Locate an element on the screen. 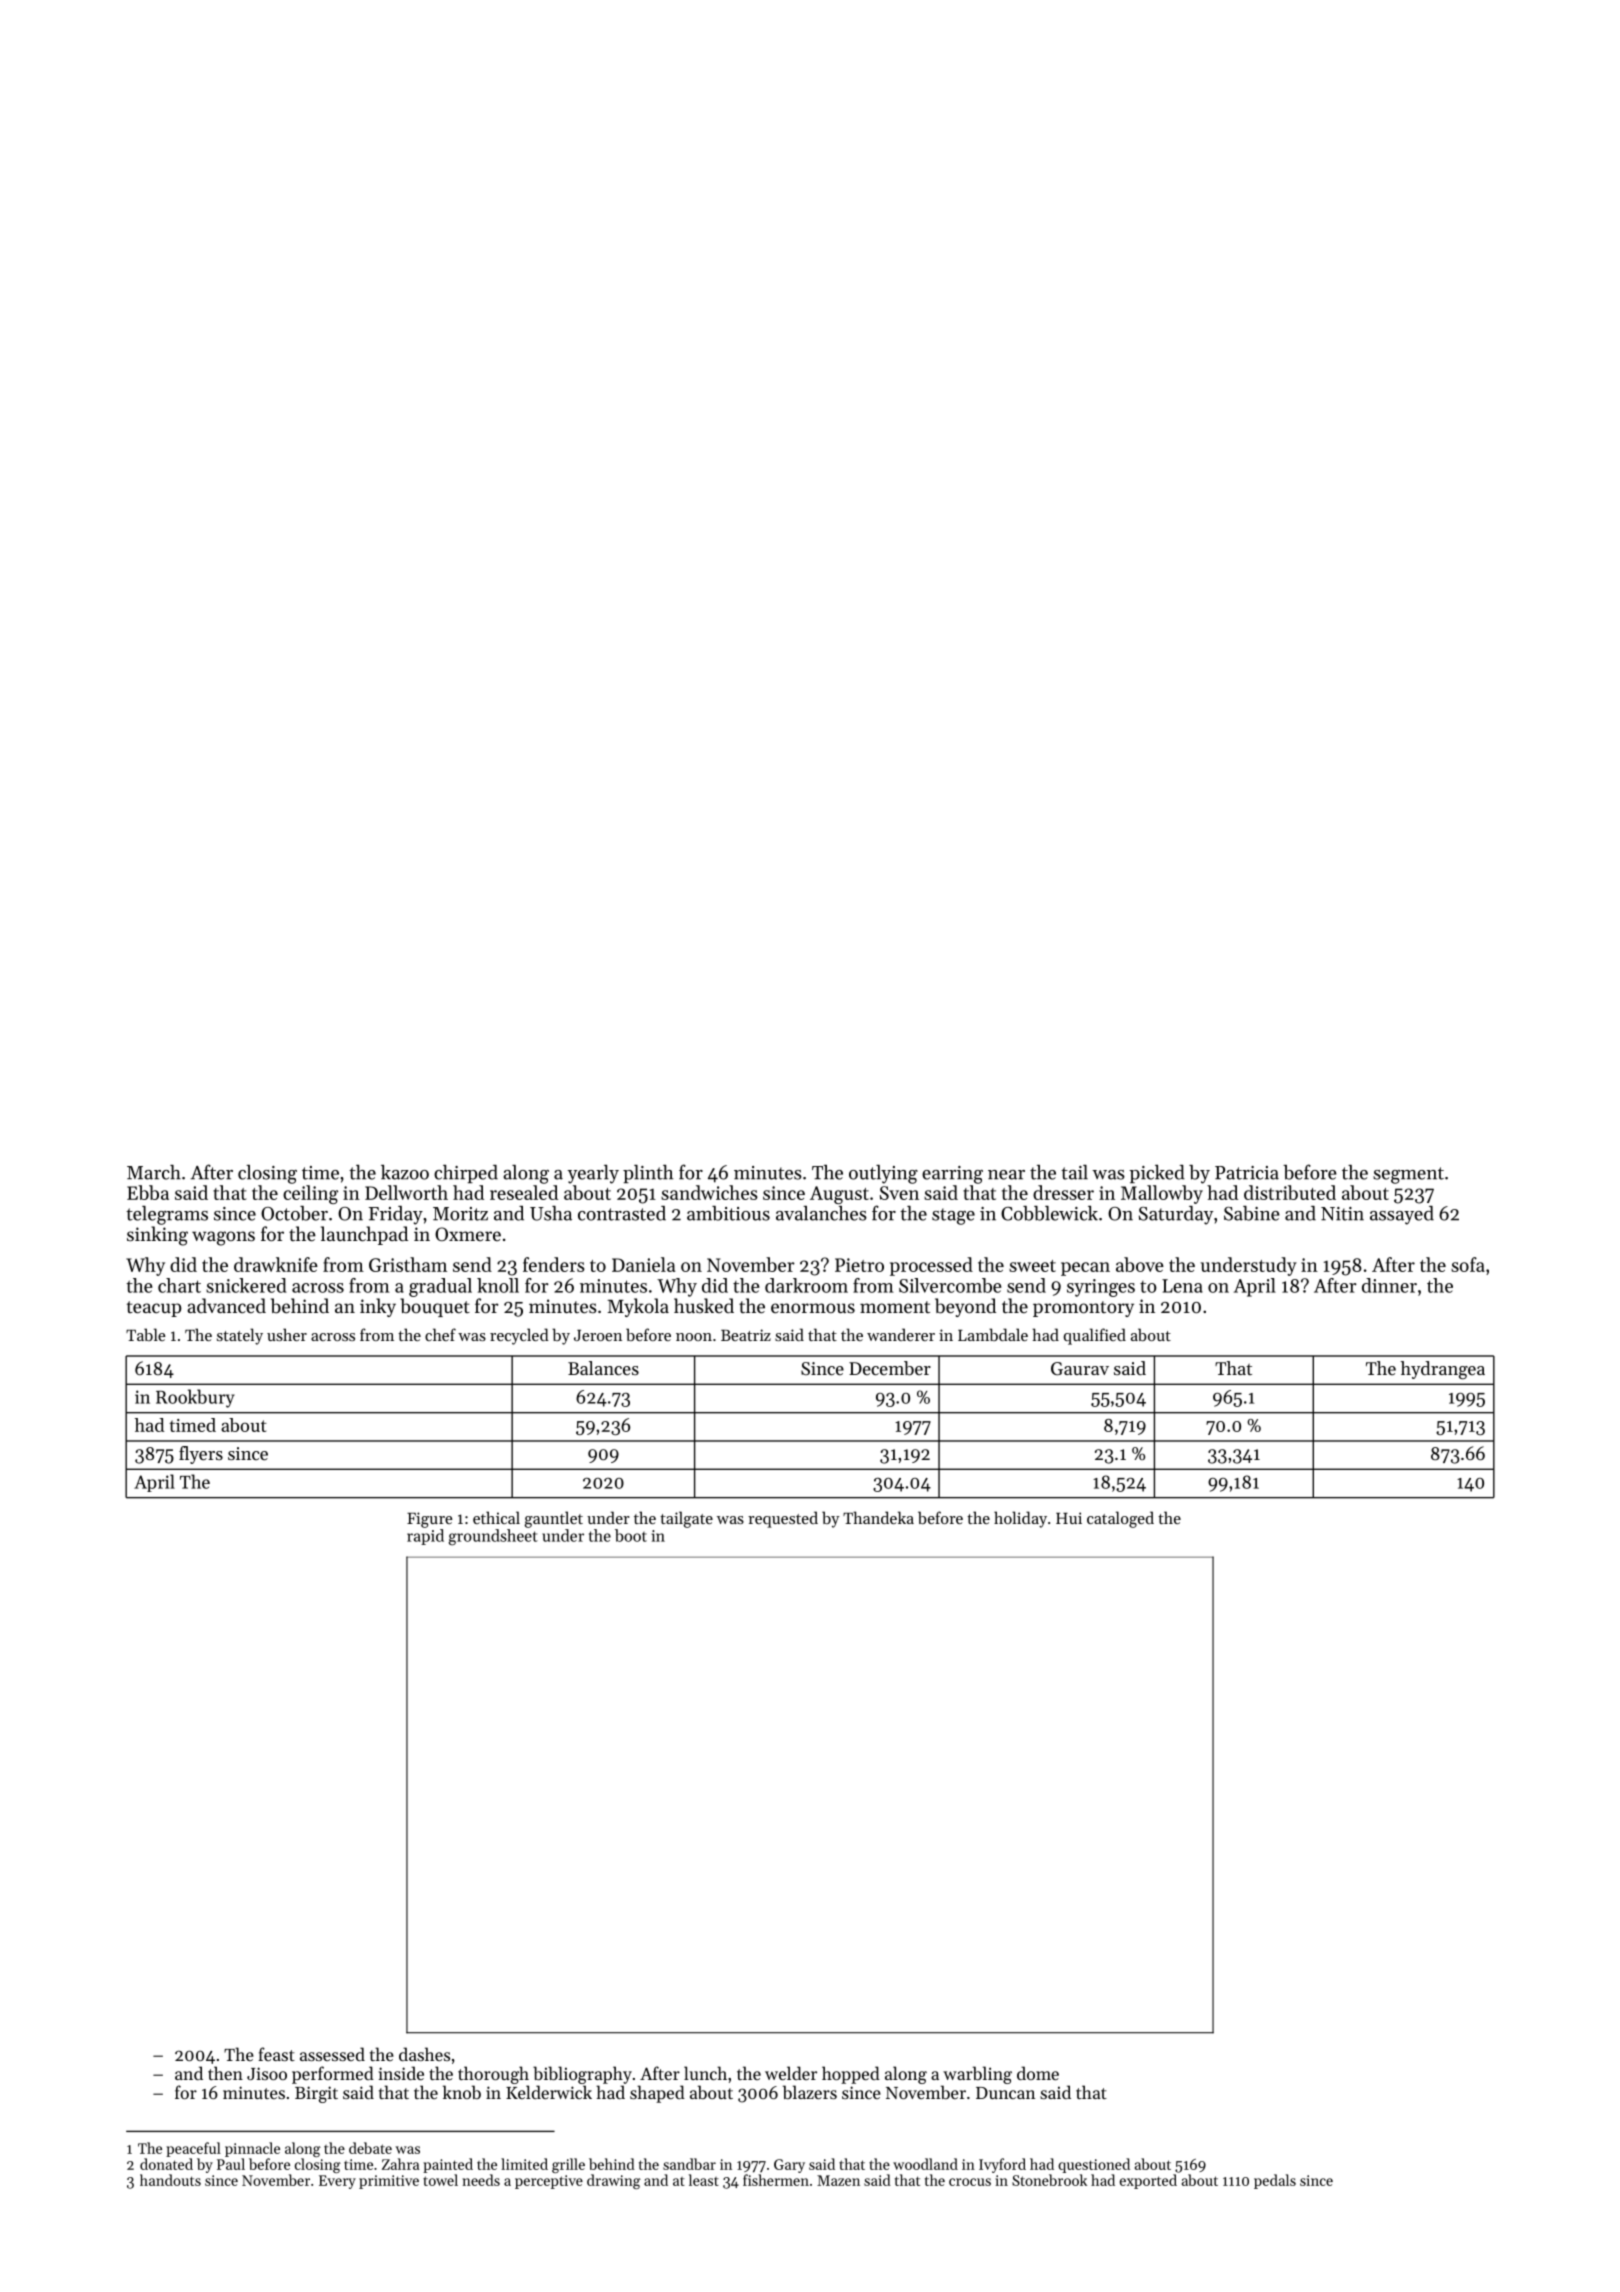 The width and height of the screenshot is (1620, 2292). requested is located at coordinates (783, 1519).
